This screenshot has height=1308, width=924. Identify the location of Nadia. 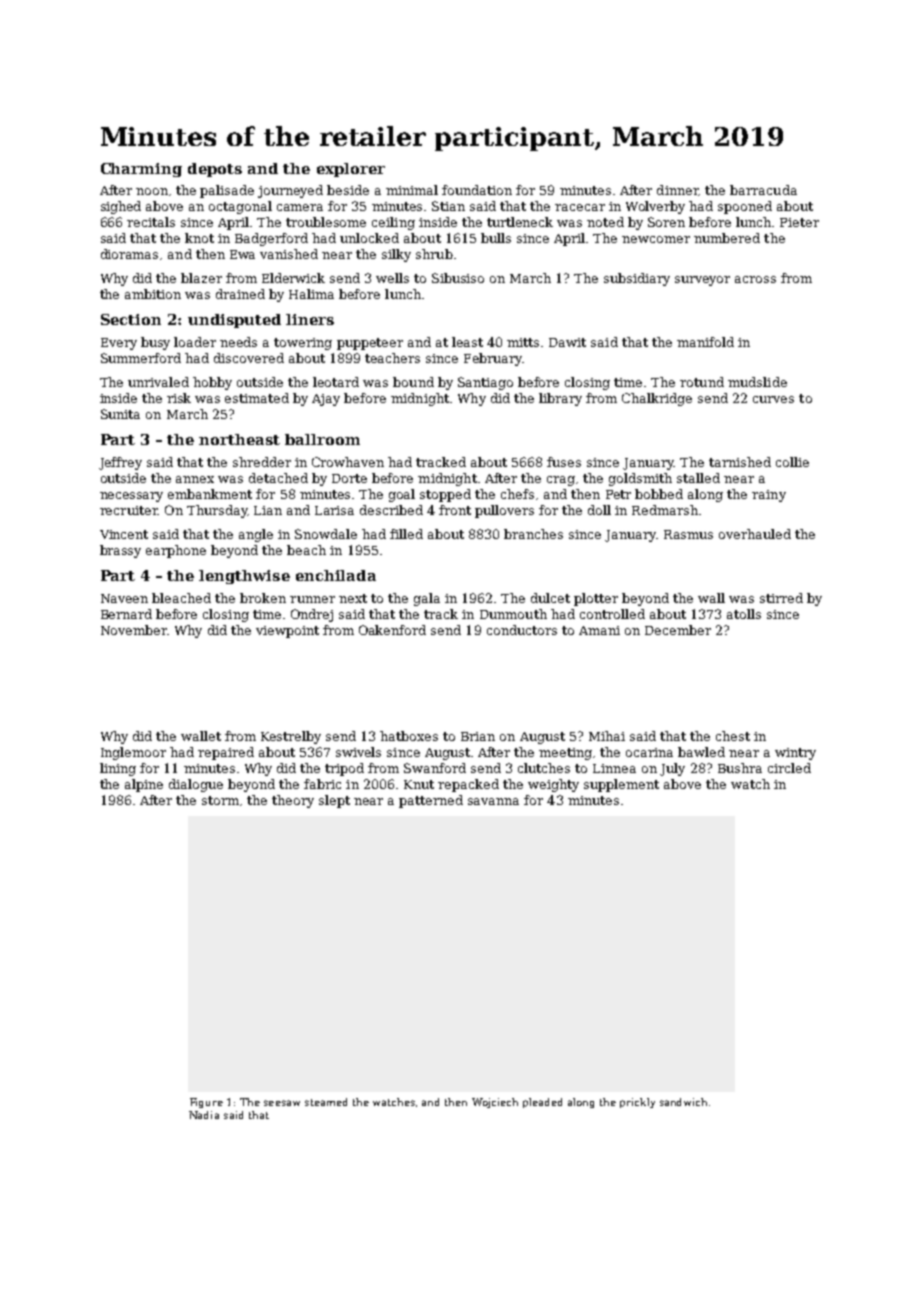
(204, 1115).
